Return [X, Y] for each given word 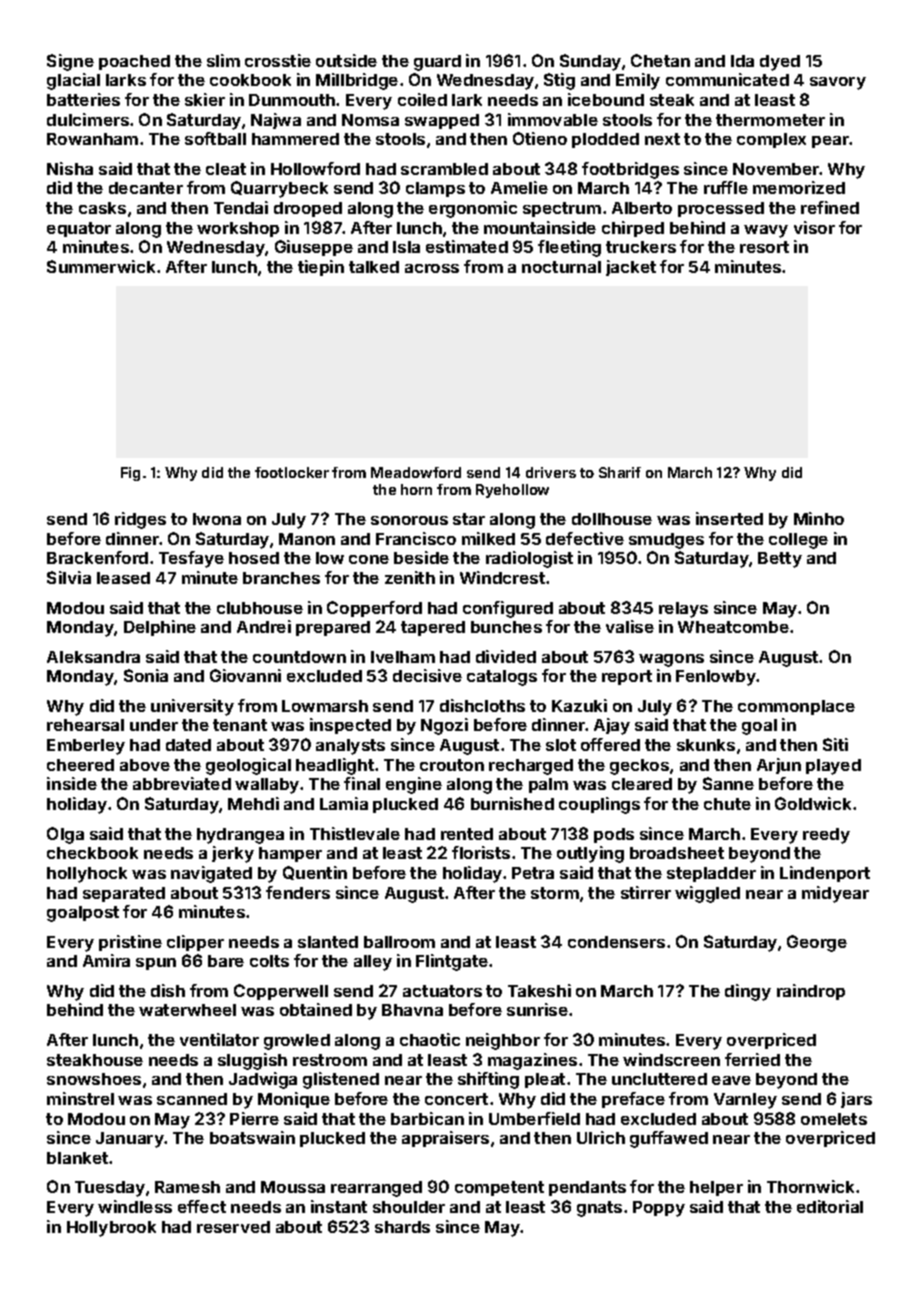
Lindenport [825, 874]
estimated [467, 246]
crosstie [278, 60]
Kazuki [579, 705]
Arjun [779, 766]
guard [437, 63]
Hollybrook [111, 1229]
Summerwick [101, 266]
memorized [799, 187]
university [192, 707]
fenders [298, 892]
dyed [780, 63]
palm [548, 785]
